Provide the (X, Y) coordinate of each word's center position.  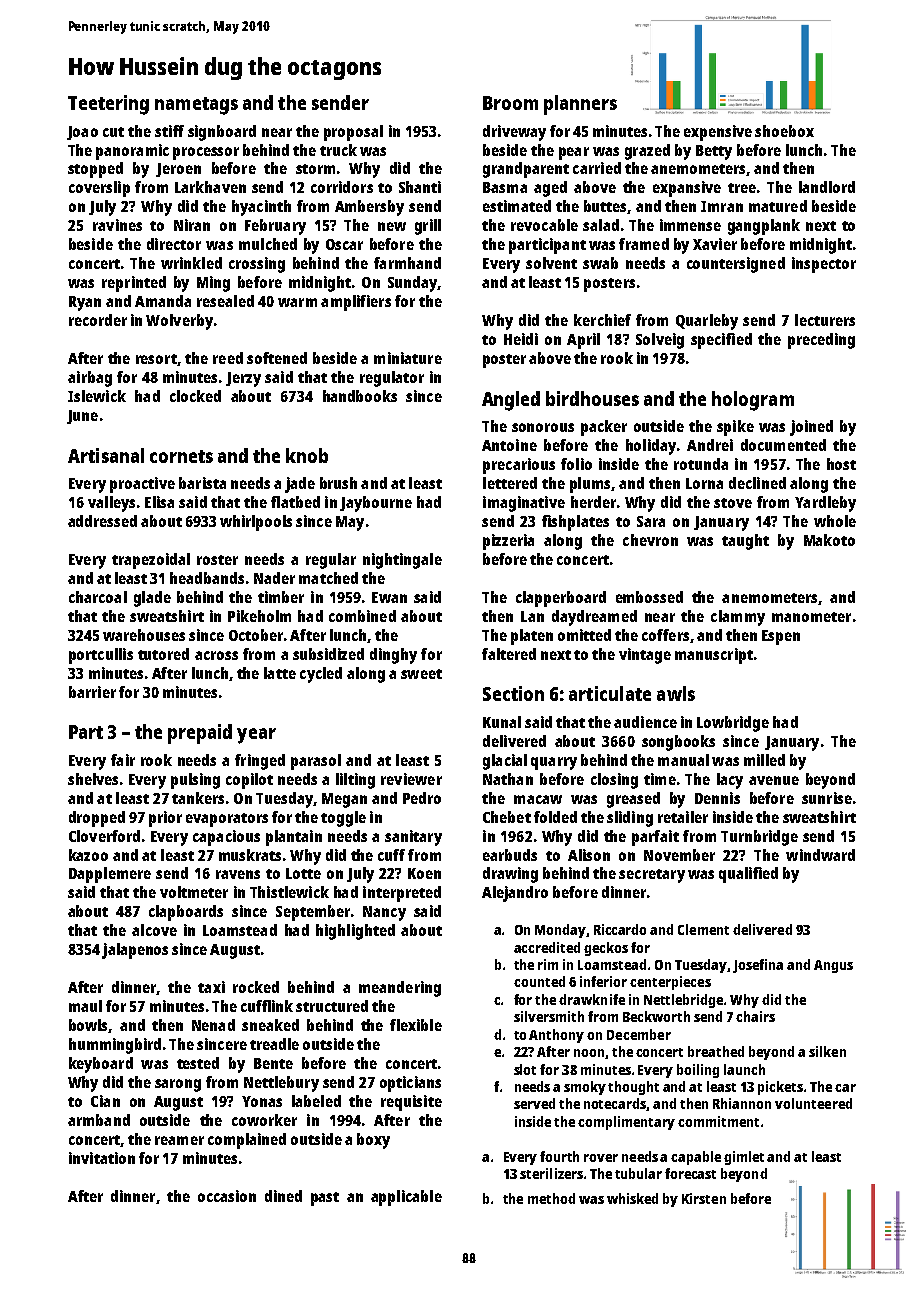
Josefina (758, 966)
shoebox (784, 131)
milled (764, 760)
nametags (196, 106)
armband (99, 1120)
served (534, 1103)
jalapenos (135, 951)
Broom (510, 103)
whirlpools (256, 523)
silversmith (549, 1016)
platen (532, 637)
